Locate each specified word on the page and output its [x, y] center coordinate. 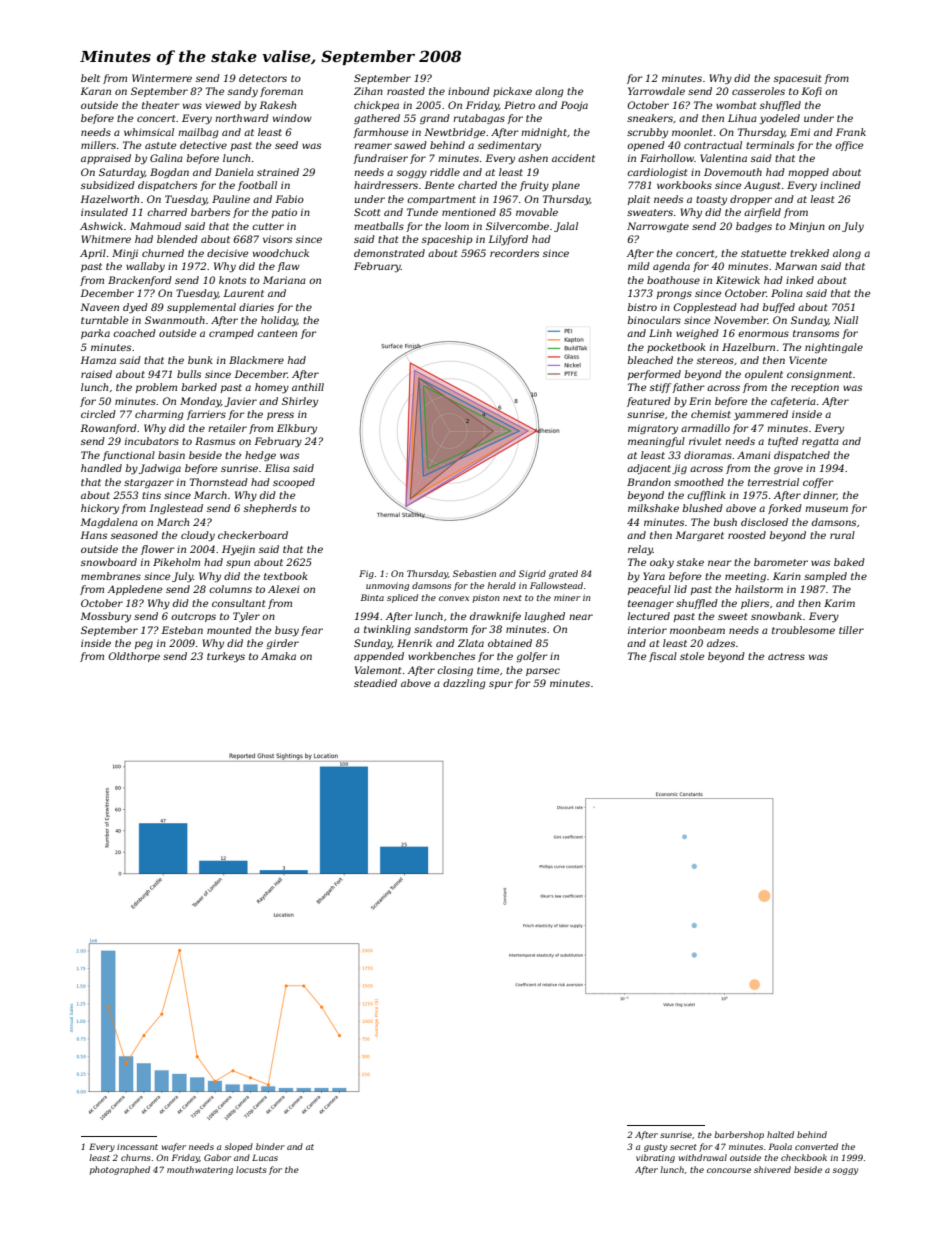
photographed [120, 1170]
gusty [655, 1148]
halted [780, 1134]
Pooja [574, 106]
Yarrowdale [656, 91]
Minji [125, 254]
